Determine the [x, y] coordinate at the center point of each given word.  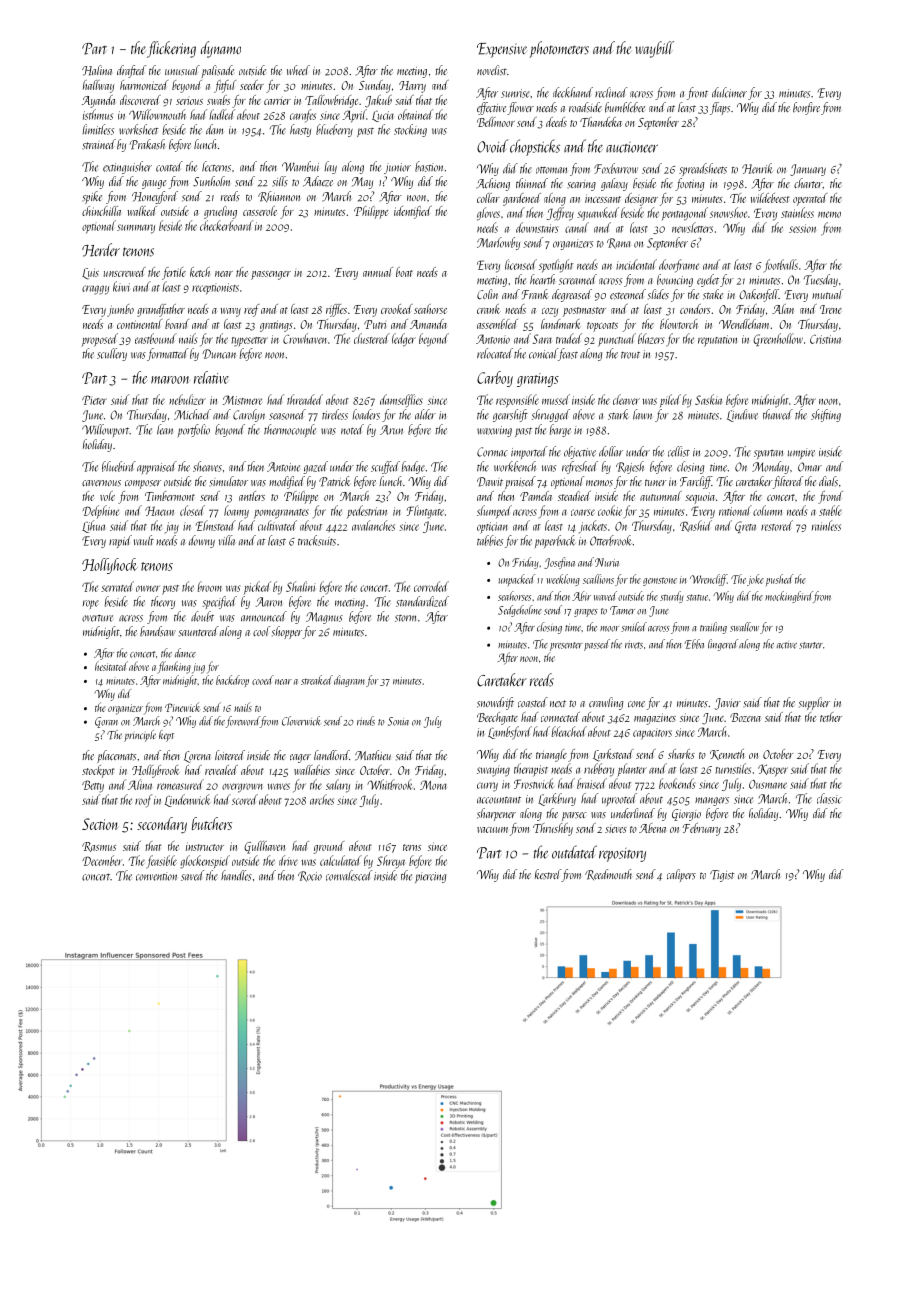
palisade [218, 71]
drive [288, 860]
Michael [192, 414]
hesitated [111, 666]
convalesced [349, 875]
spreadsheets [703, 169]
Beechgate [497, 718]
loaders [366, 414]
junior [397, 168]
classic [829, 798]
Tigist [722, 876]
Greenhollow [778, 339]
